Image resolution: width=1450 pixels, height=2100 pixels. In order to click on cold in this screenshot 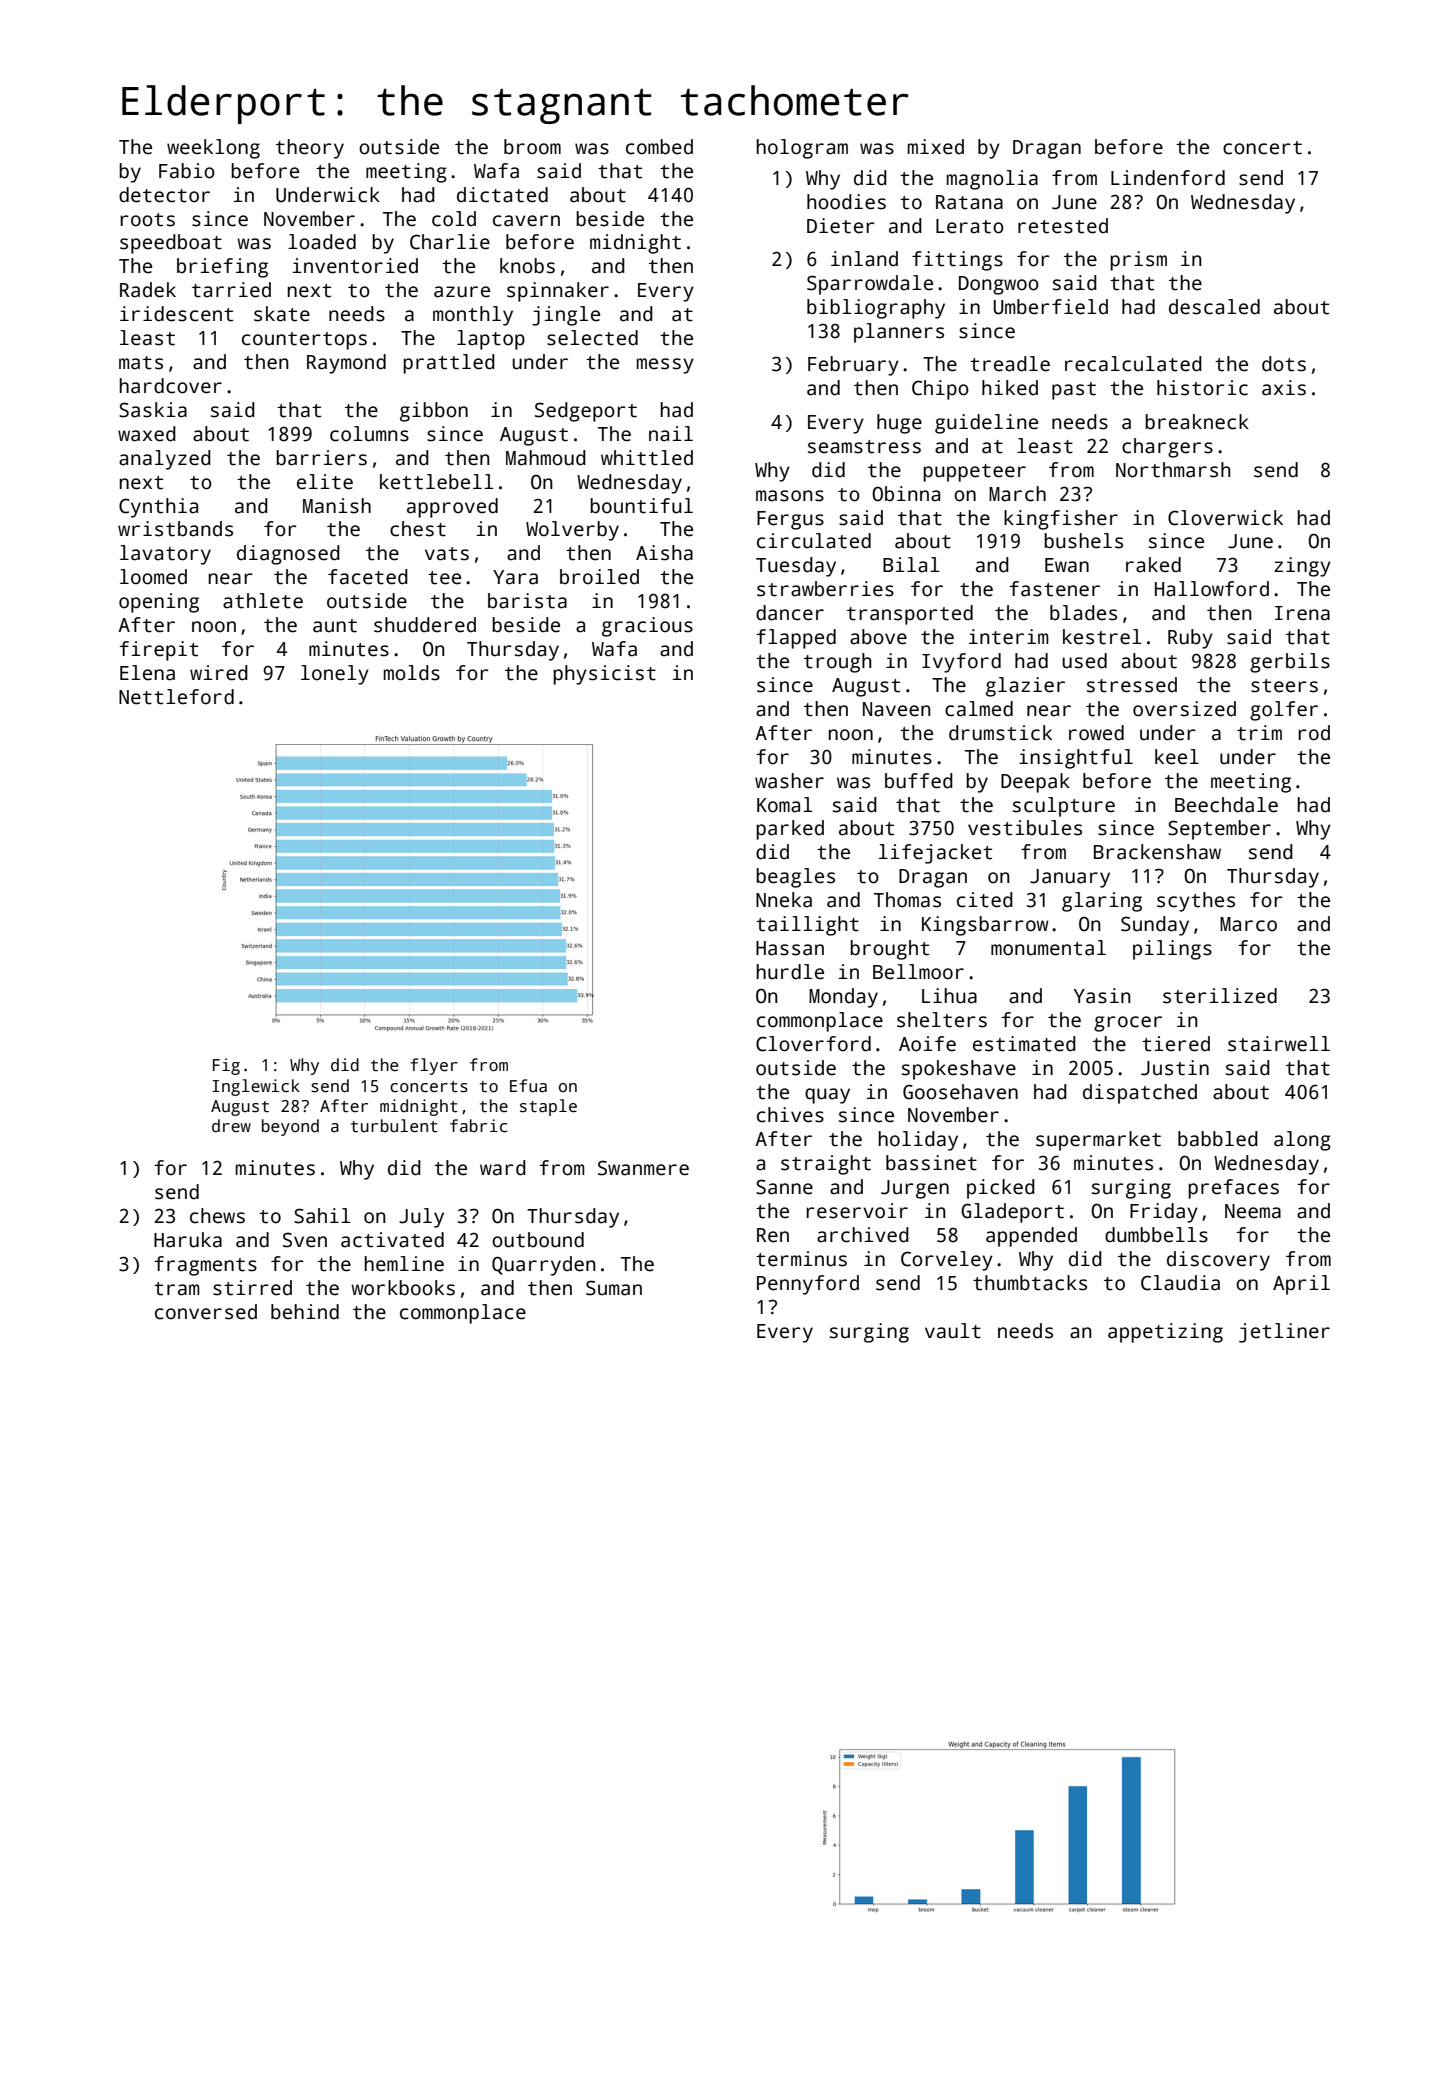, I will do `click(454, 219)`.
